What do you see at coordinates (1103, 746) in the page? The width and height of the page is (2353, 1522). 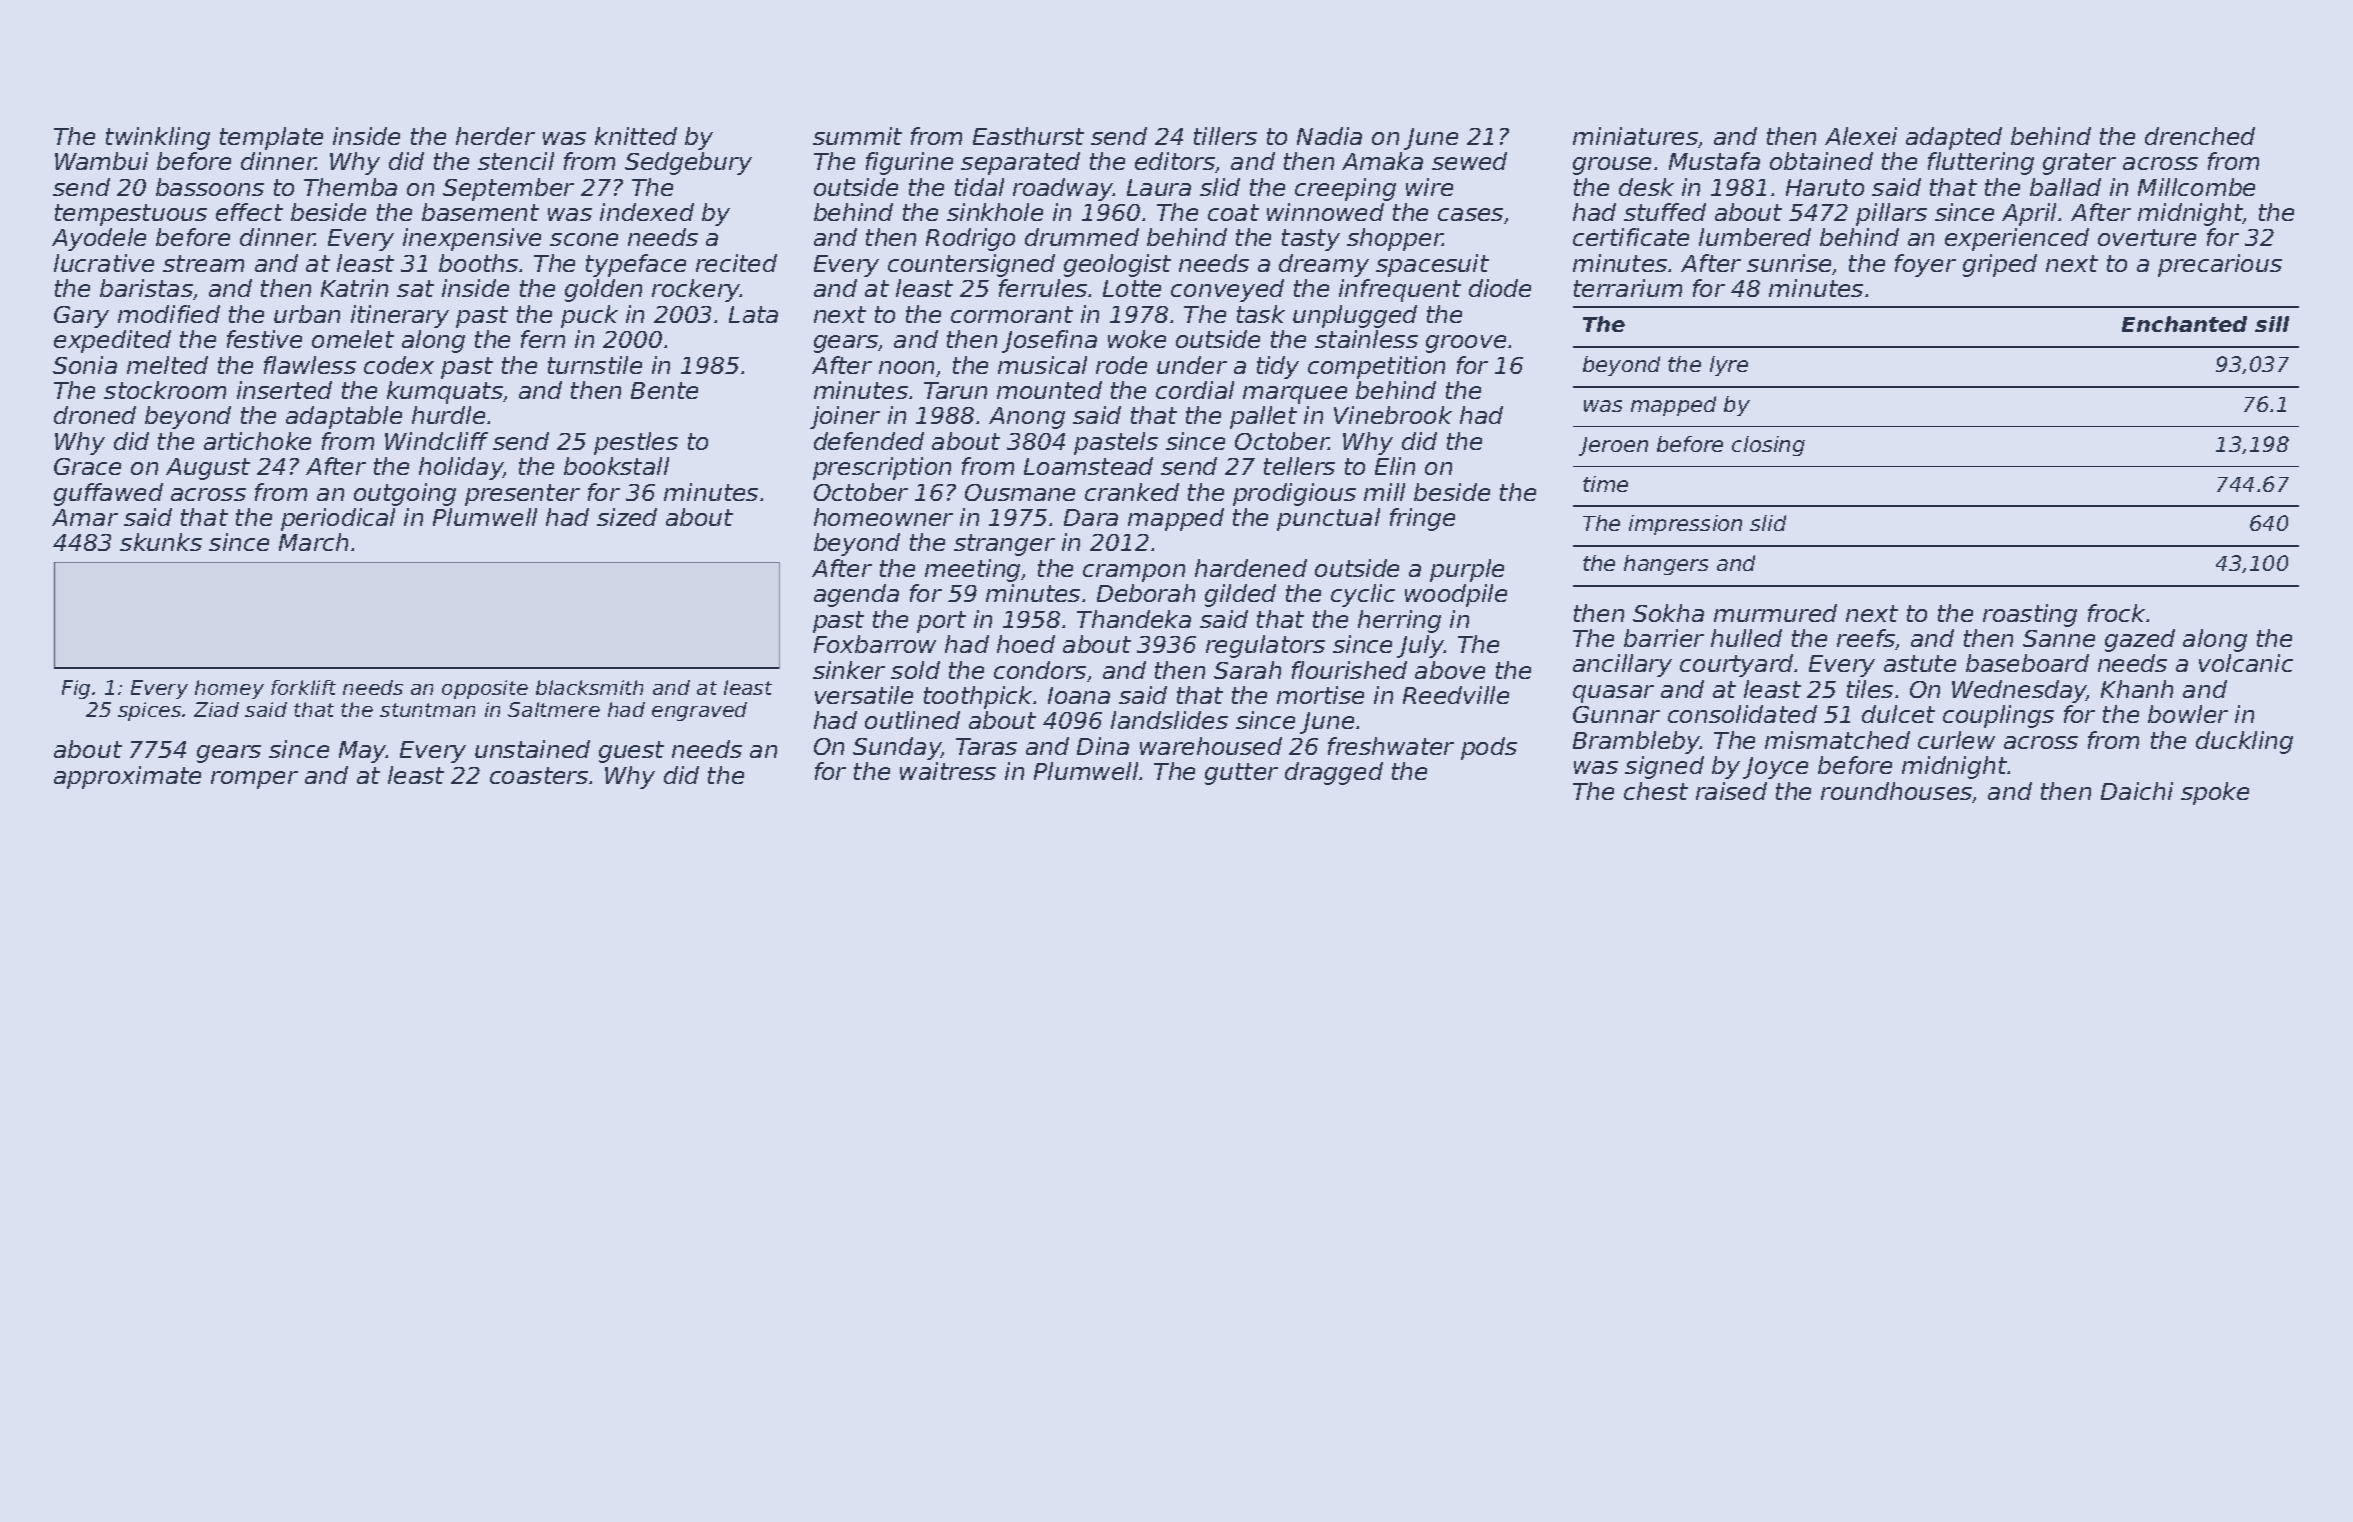 I see `Dina` at bounding box center [1103, 746].
